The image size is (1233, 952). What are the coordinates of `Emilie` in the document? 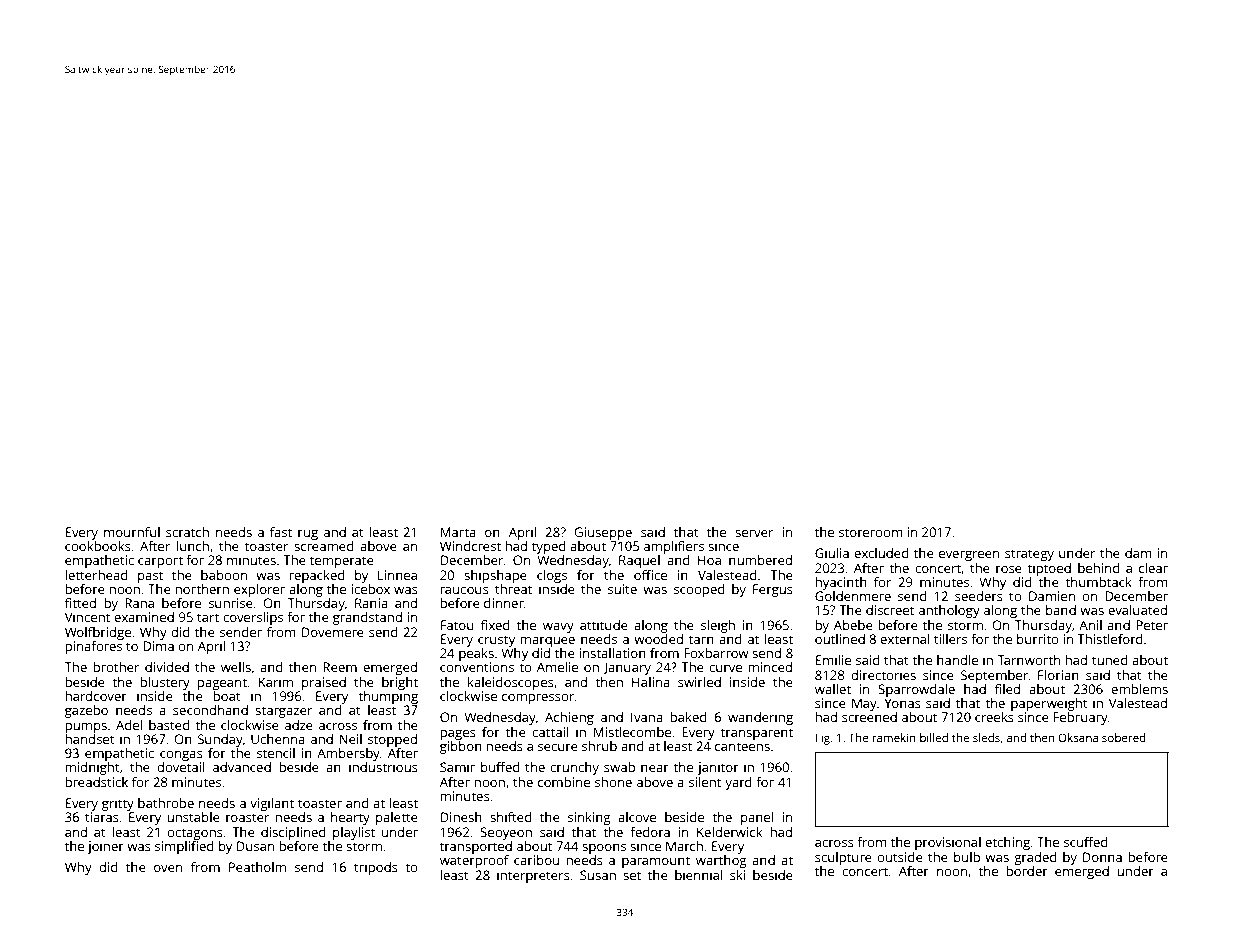 It's located at (833, 660).
